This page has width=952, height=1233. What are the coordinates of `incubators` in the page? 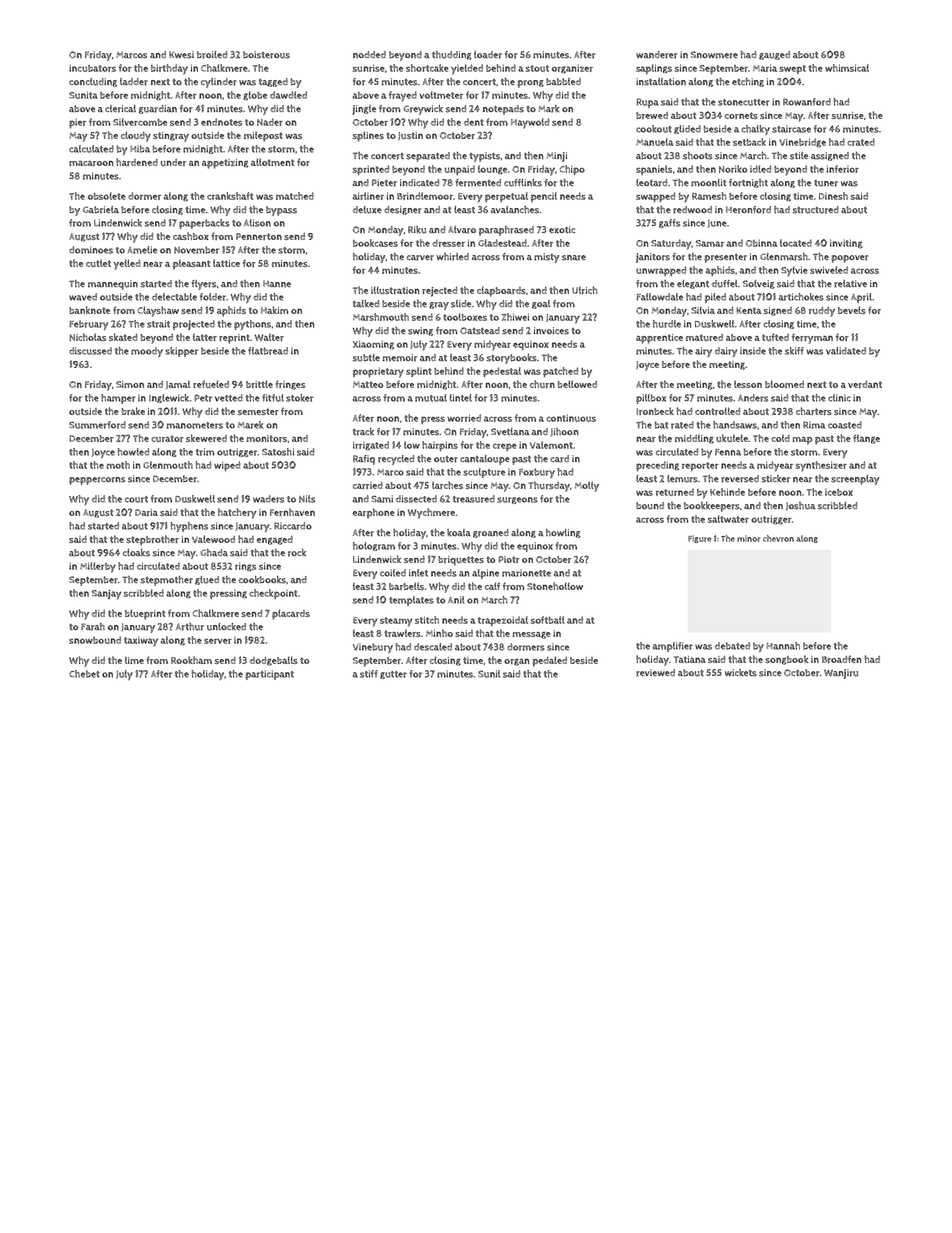 It's located at (92, 68).
